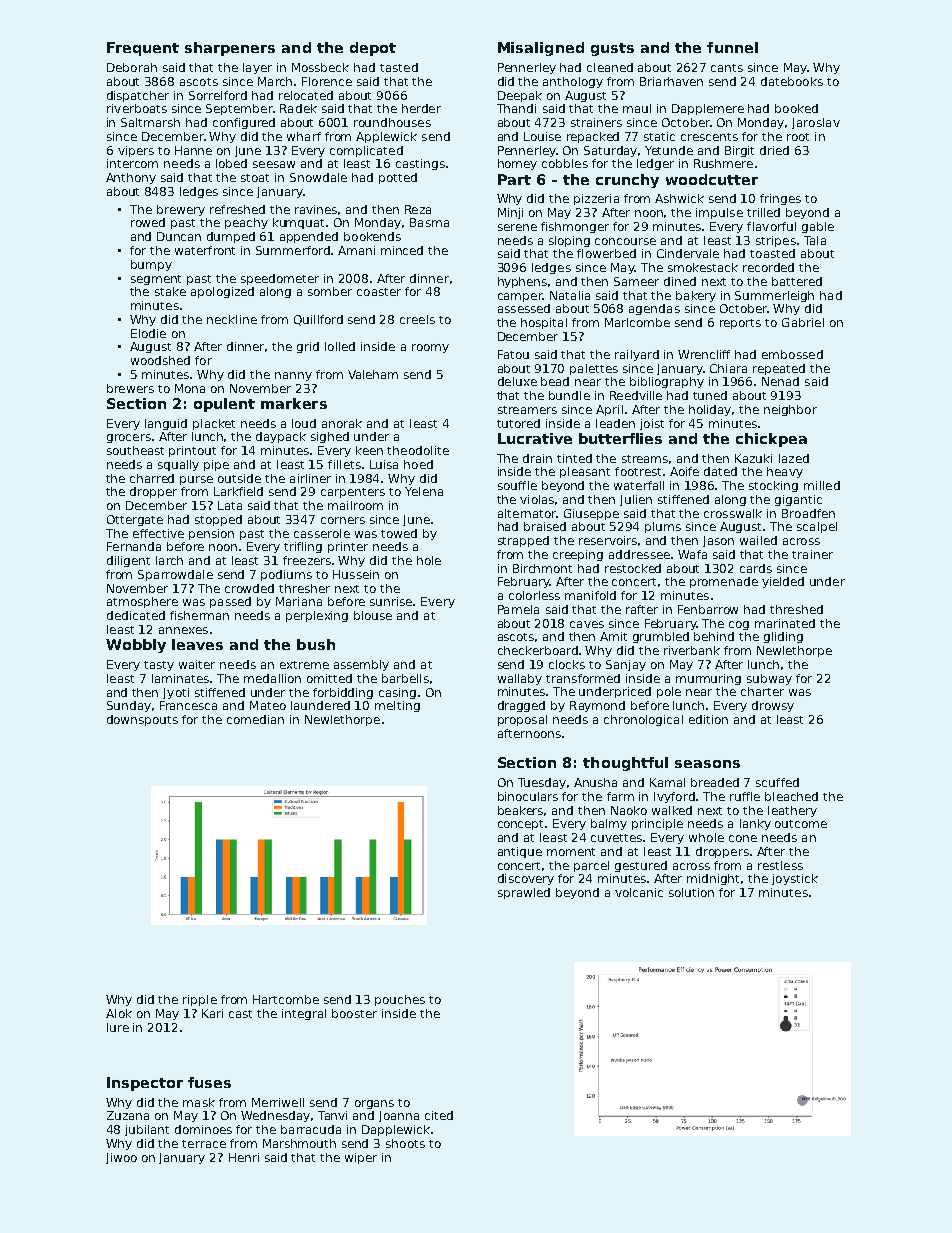 The height and width of the image is (1233, 952). What do you see at coordinates (740, 324) in the image?
I see `reports` at bounding box center [740, 324].
